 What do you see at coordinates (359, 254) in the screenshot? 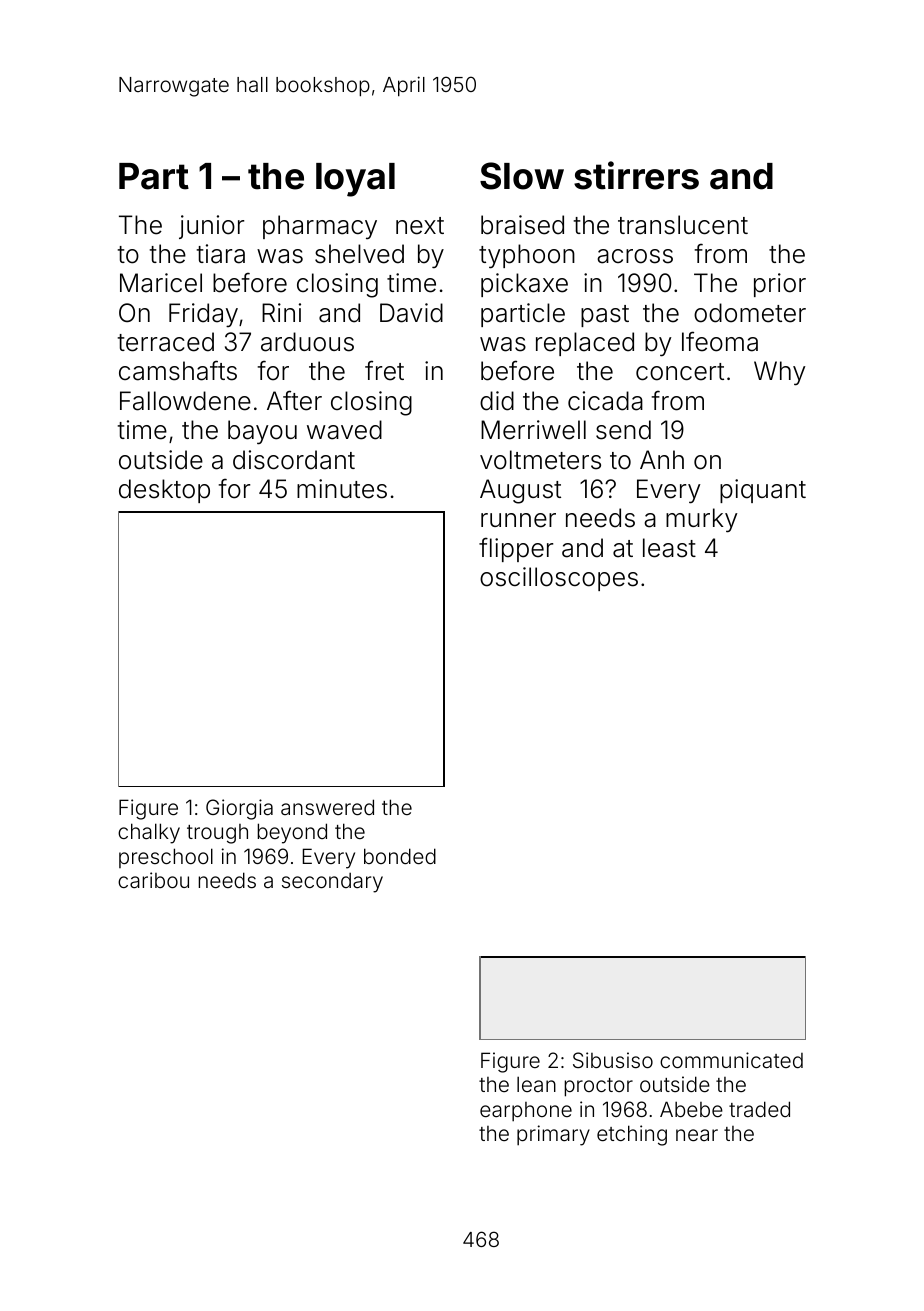
I see `shelved` at bounding box center [359, 254].
